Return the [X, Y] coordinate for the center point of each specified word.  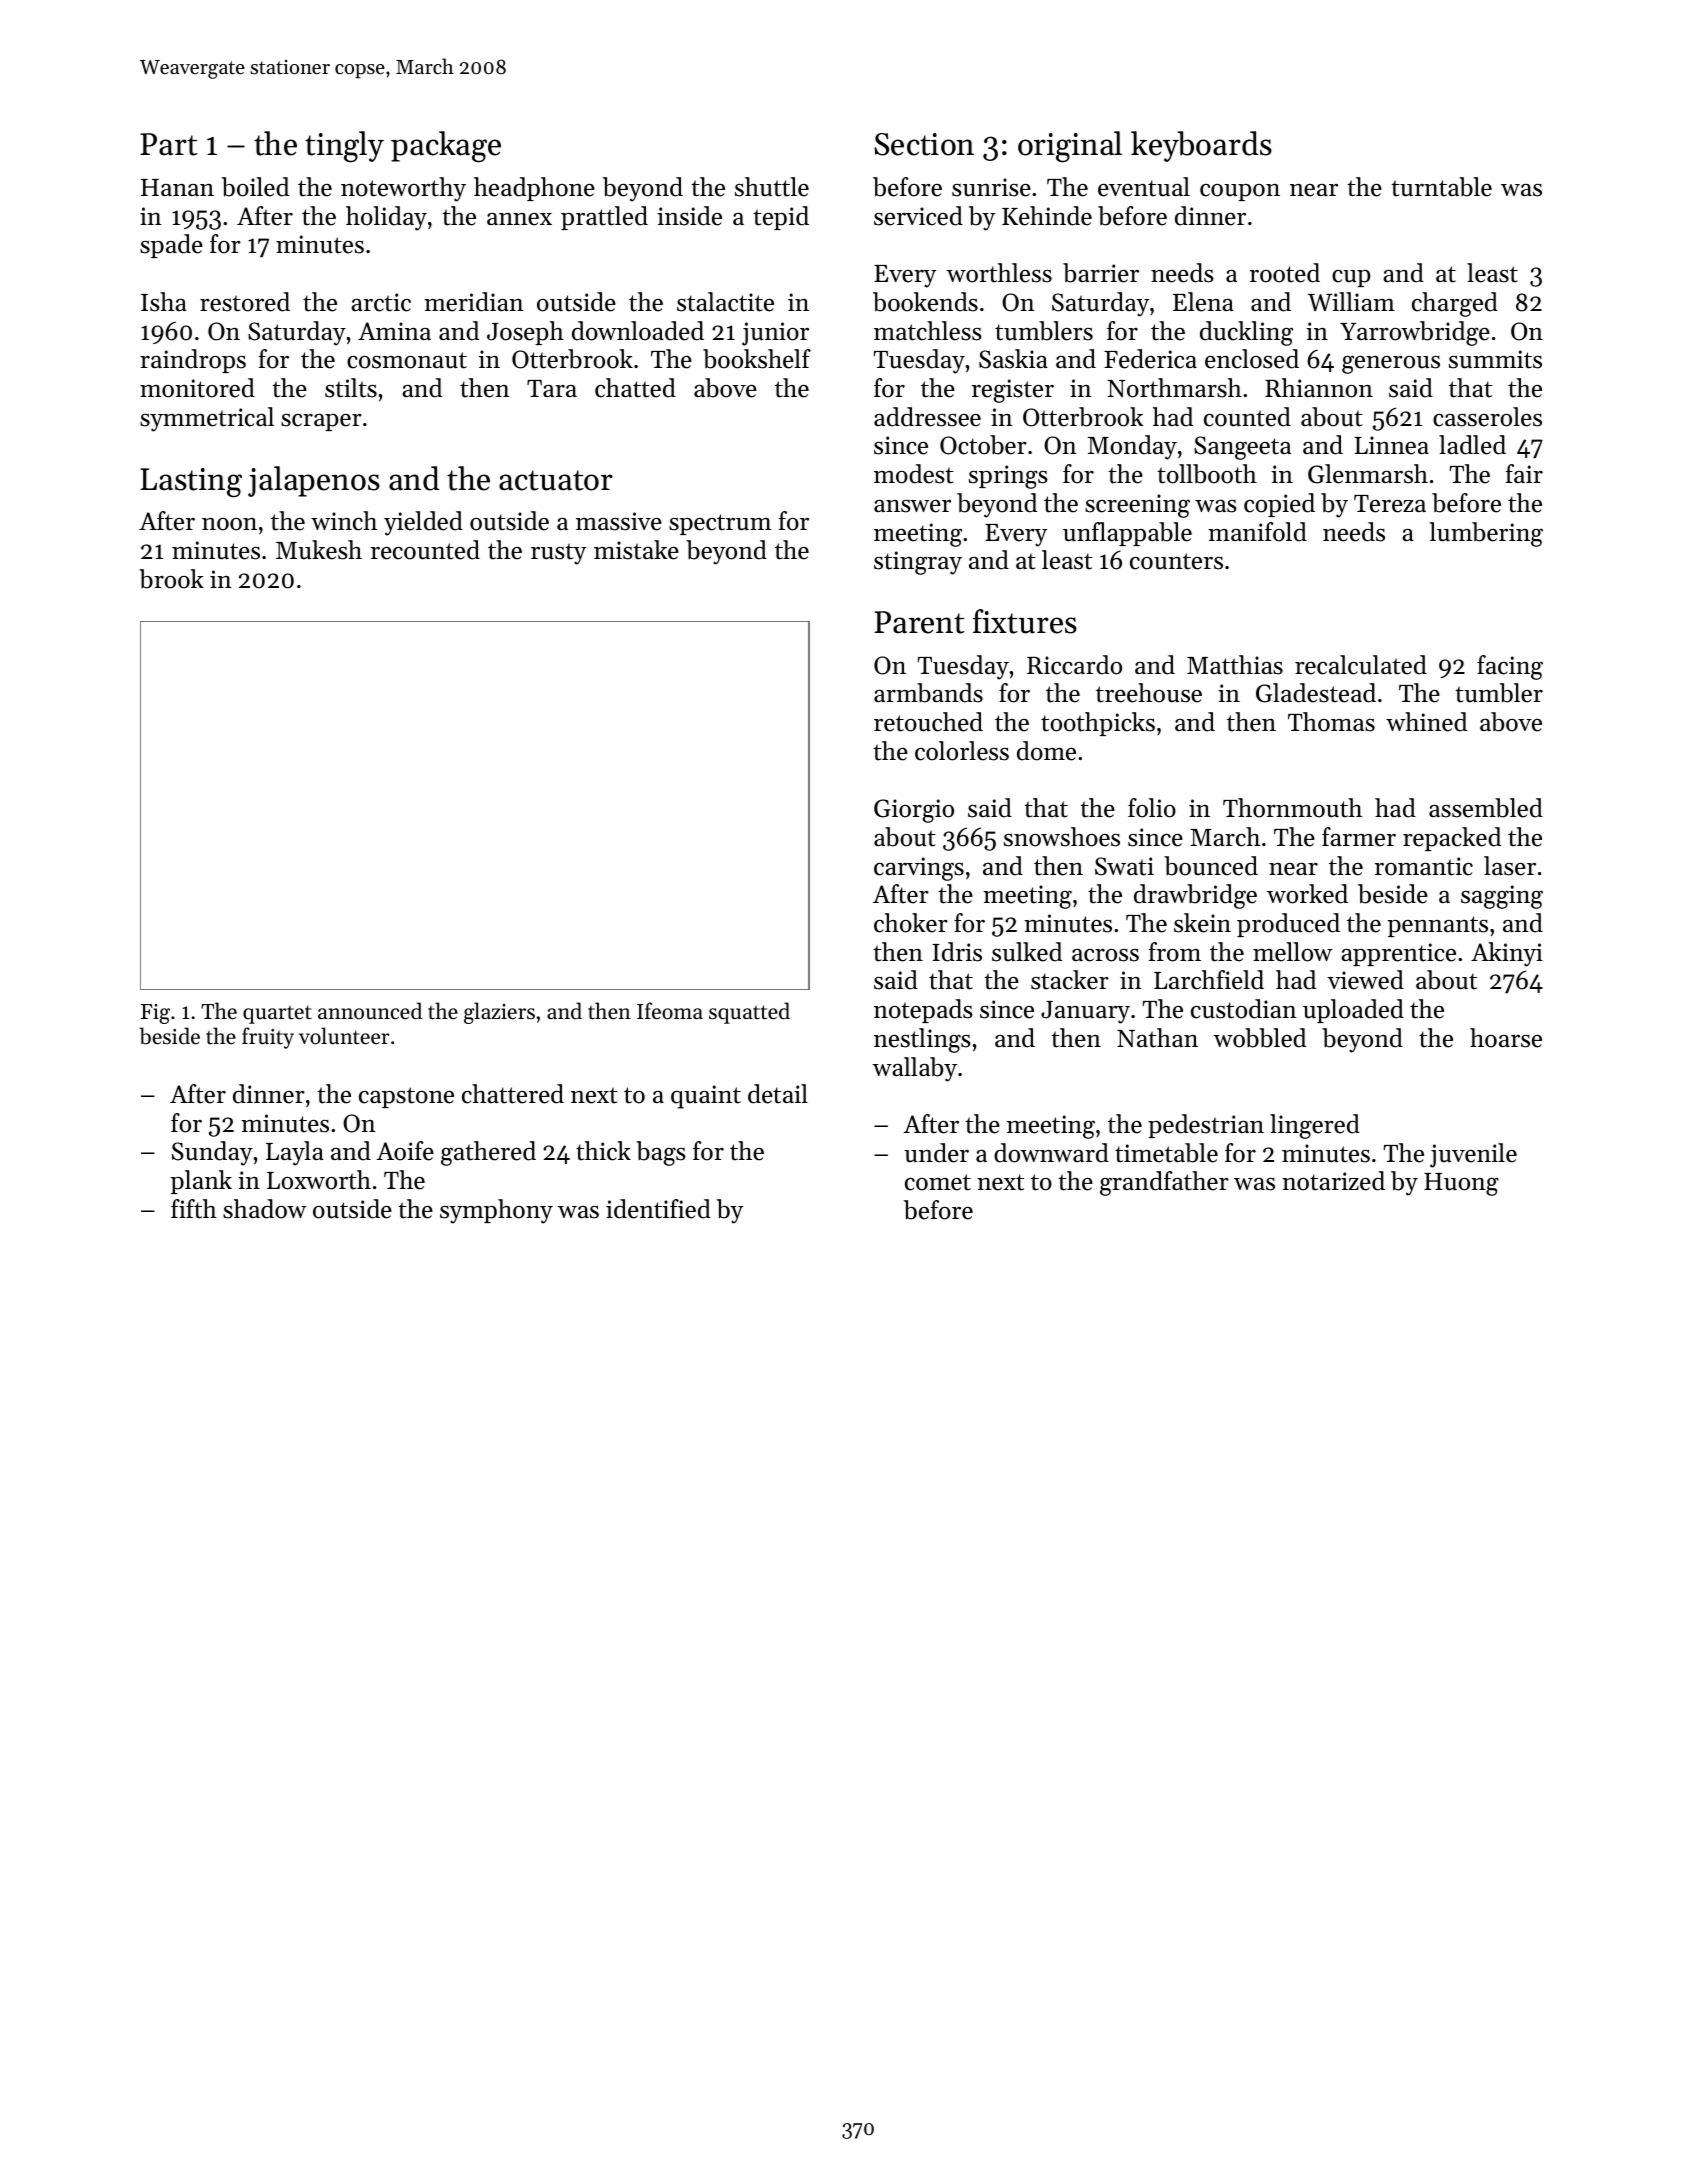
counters [1176, 561]
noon [229, 524]
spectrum [720, 524]
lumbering [1486, 534]
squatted [749, 1013]
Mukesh [319, 550]
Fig [155, 1014]
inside [689, 216]
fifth [194, 1209]
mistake [636, 550]
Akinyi [1507, 954]
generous [1391, 364]
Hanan [177, 187]
